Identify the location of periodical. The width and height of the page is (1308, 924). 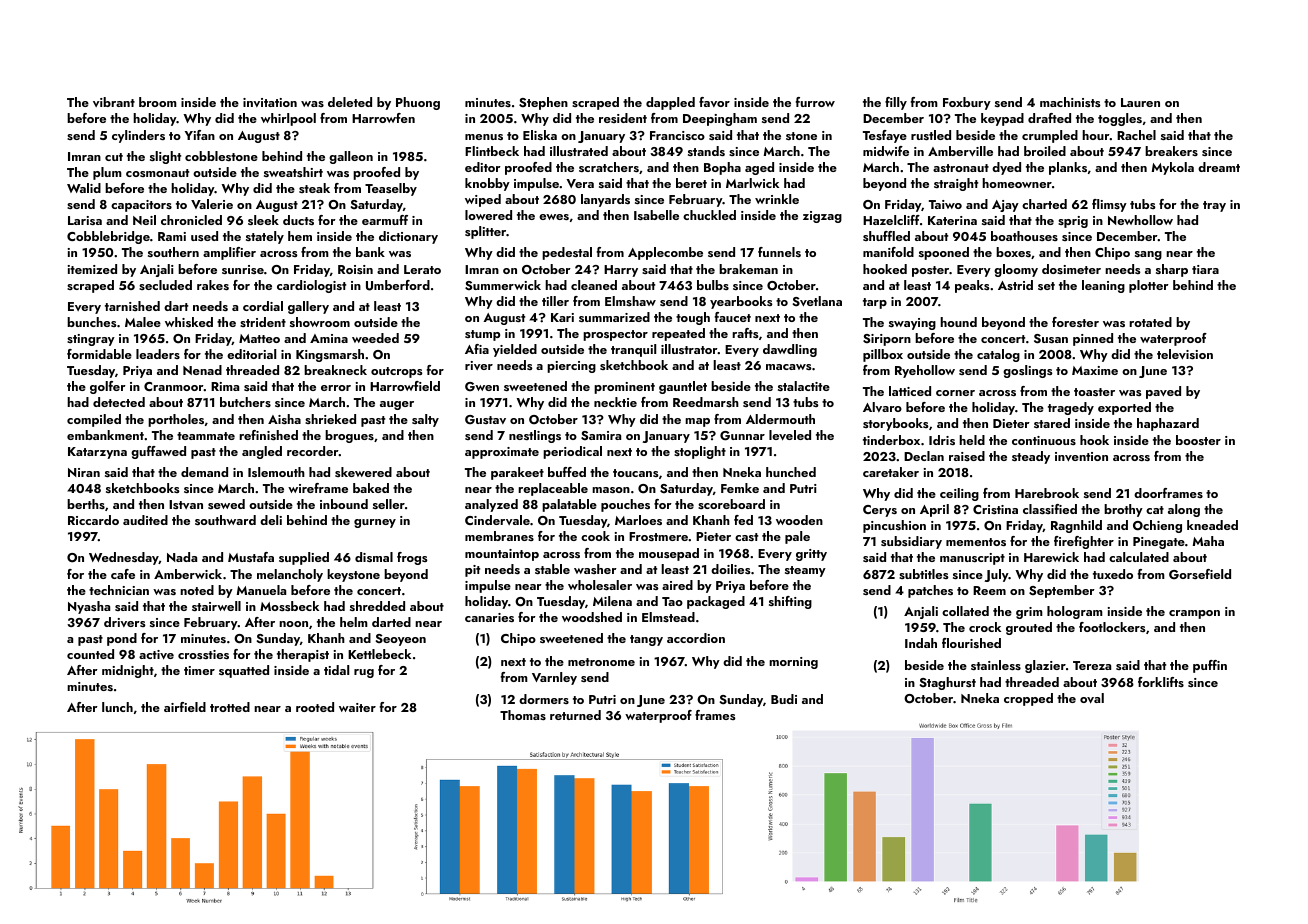
(572, 452).
